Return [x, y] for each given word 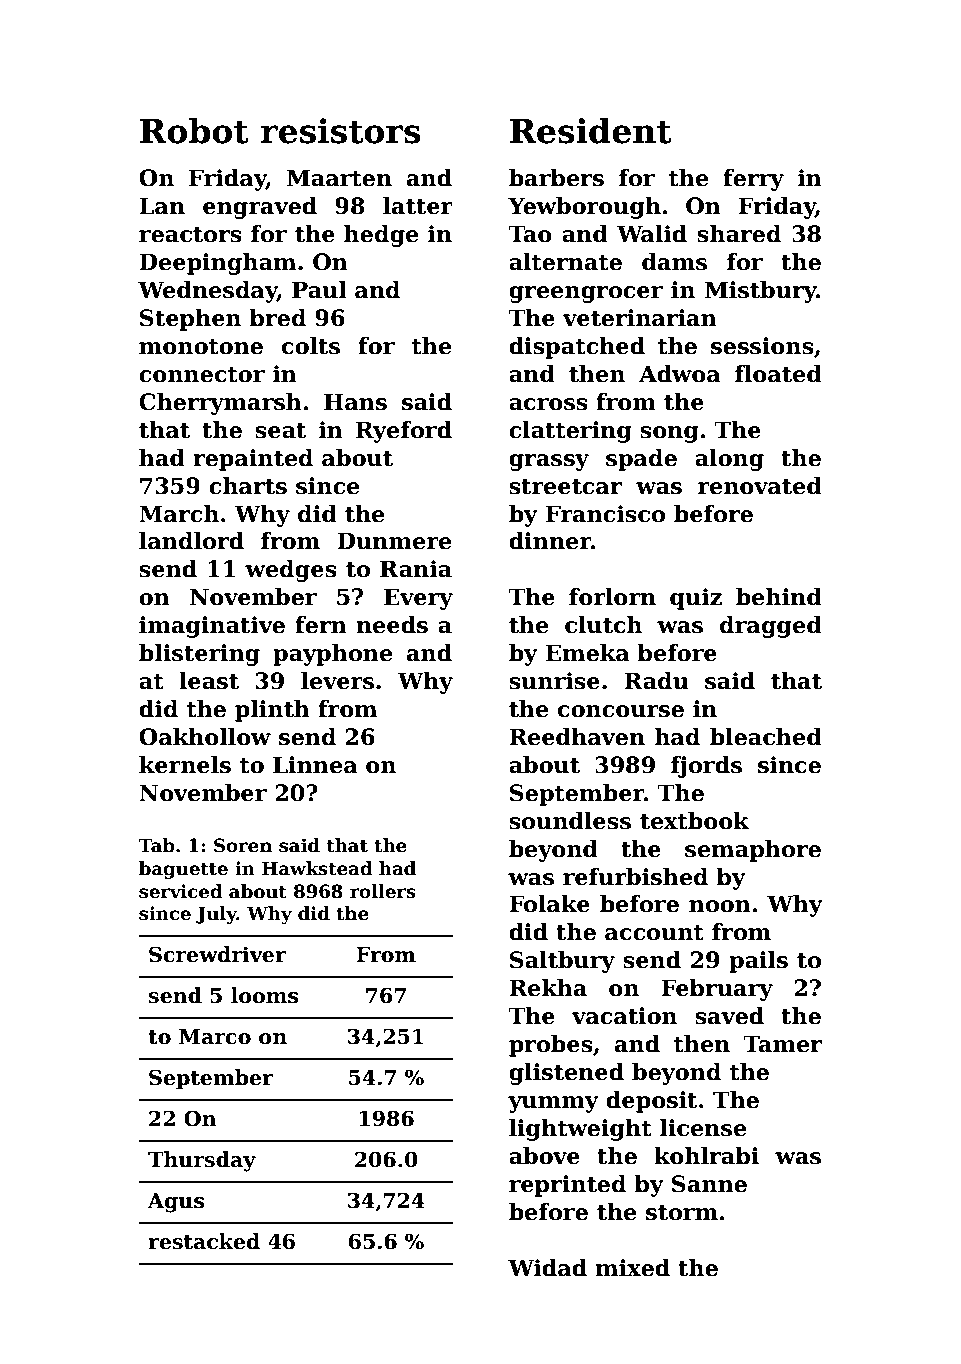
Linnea [315, 765]
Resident [591, 130]
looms [264, 995]
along [729, 460]
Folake [549, 904]
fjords [706, 767]
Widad [547, 1268]
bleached [766, 737]
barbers [556, 178]
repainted [253, 460]
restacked [204, 1241]
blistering [199, 655]
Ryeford [404, 432]
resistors [341, 131]
